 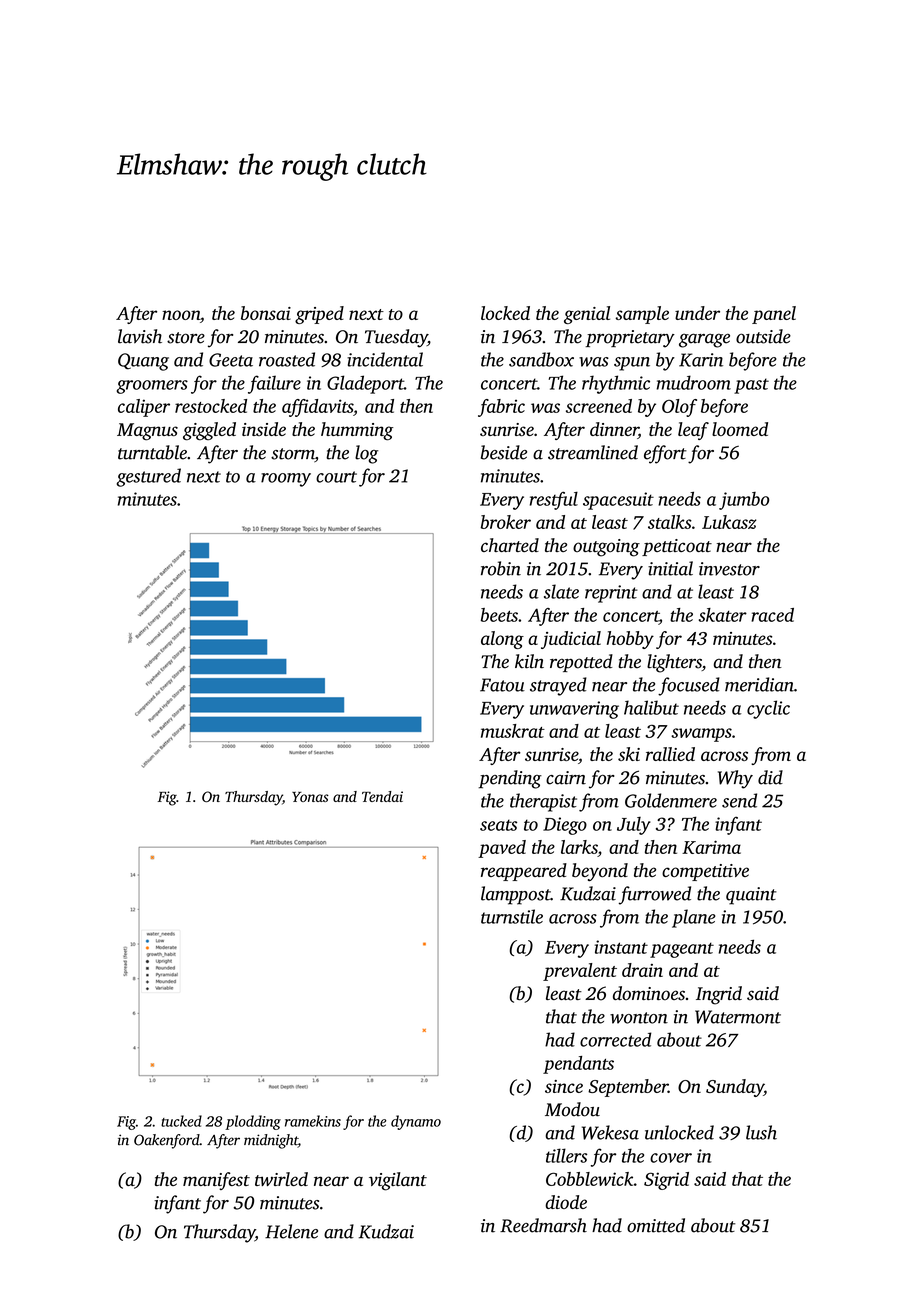 I want to click on manifest, so click(x=216, y=1181).
